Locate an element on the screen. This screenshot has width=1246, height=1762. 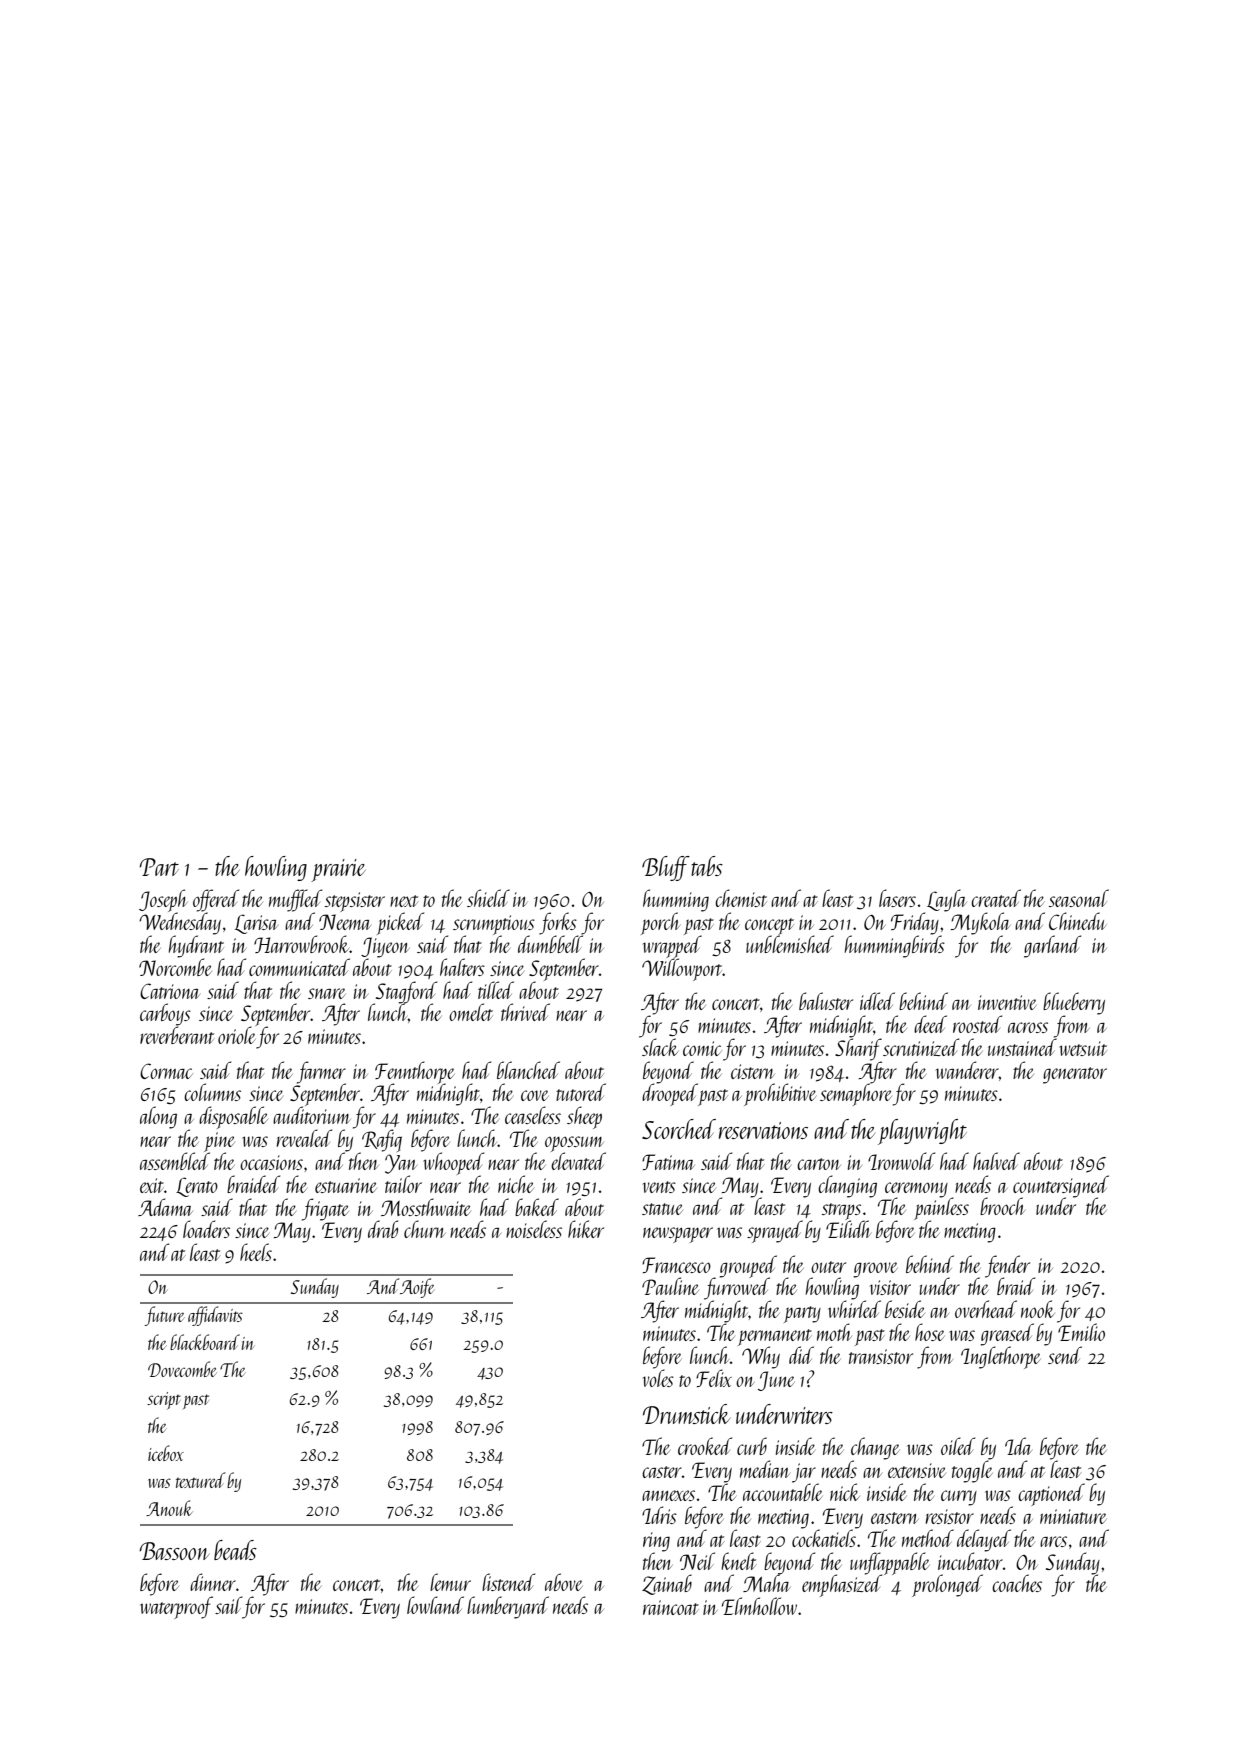
Fennthorpe is located at coordinates (415, 1072).
